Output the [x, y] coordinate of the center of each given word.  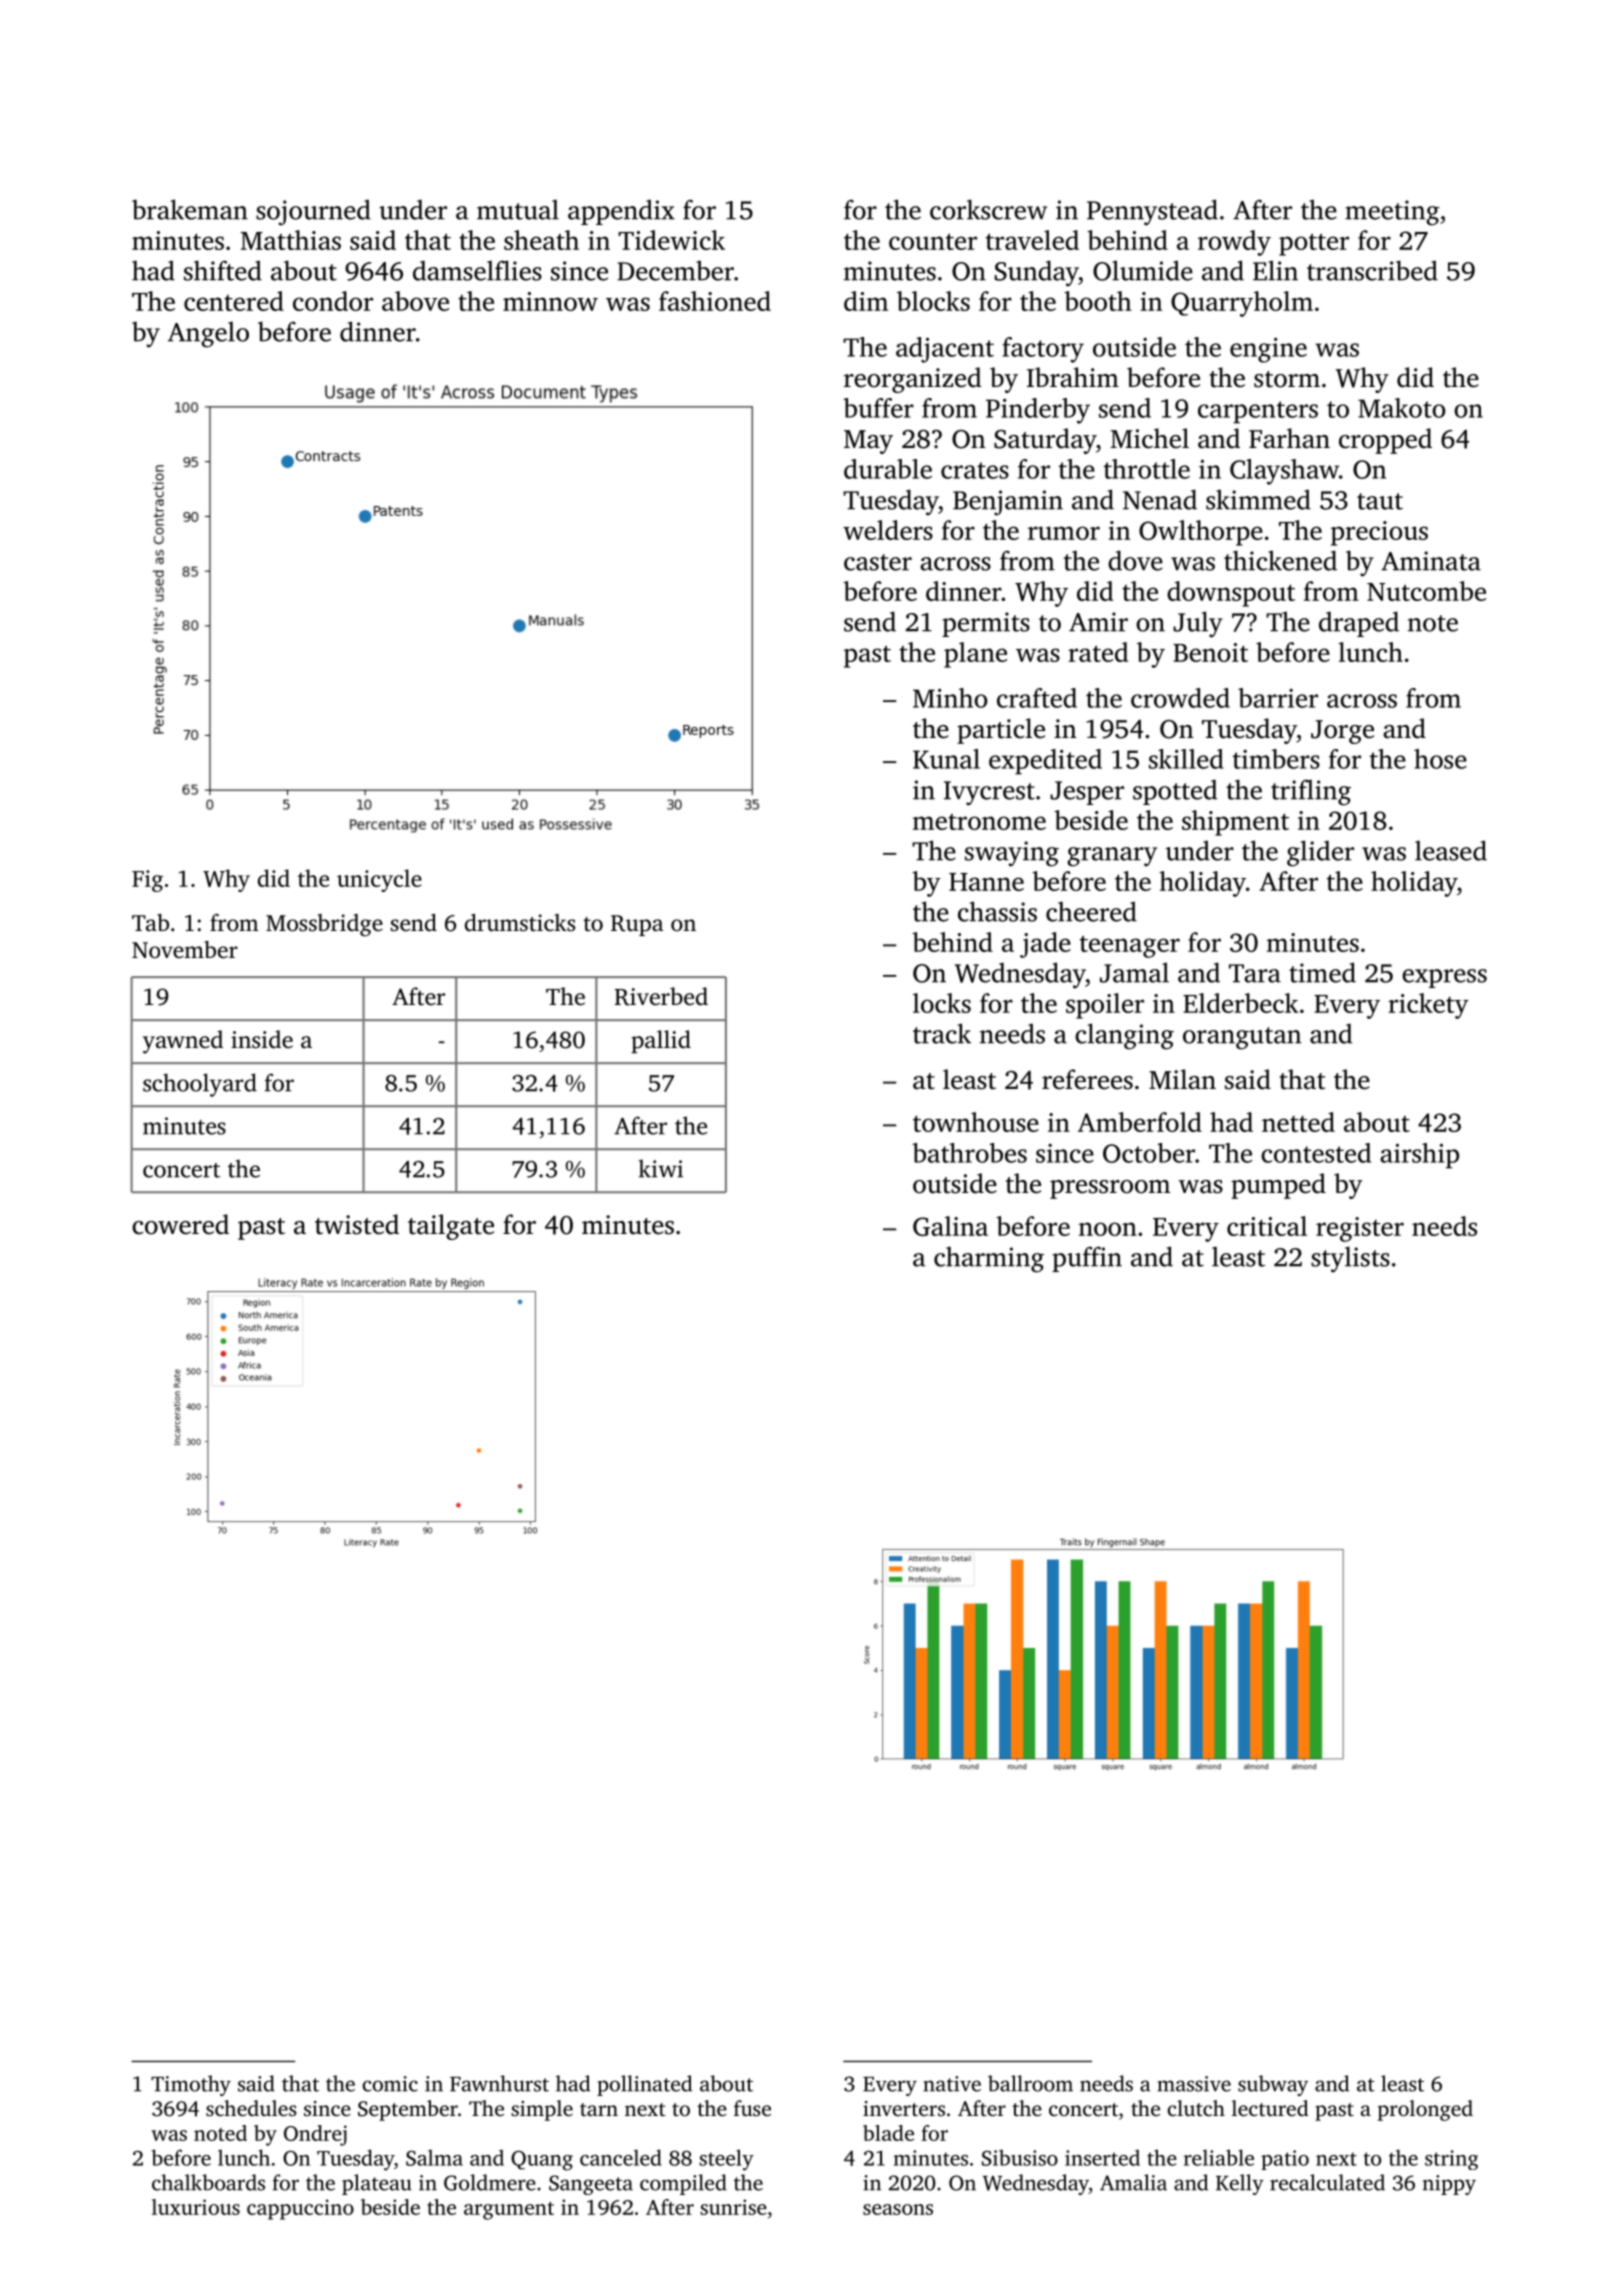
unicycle [379, 880]
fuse [752, 2108]
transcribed [1372, 270]
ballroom [1030, 2083]
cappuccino [300, 2209]
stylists [1350, 1259]
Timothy [191, 2085]
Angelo [208, 334]
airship [1419, 1156]
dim [866, 301]
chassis [997, 911]
